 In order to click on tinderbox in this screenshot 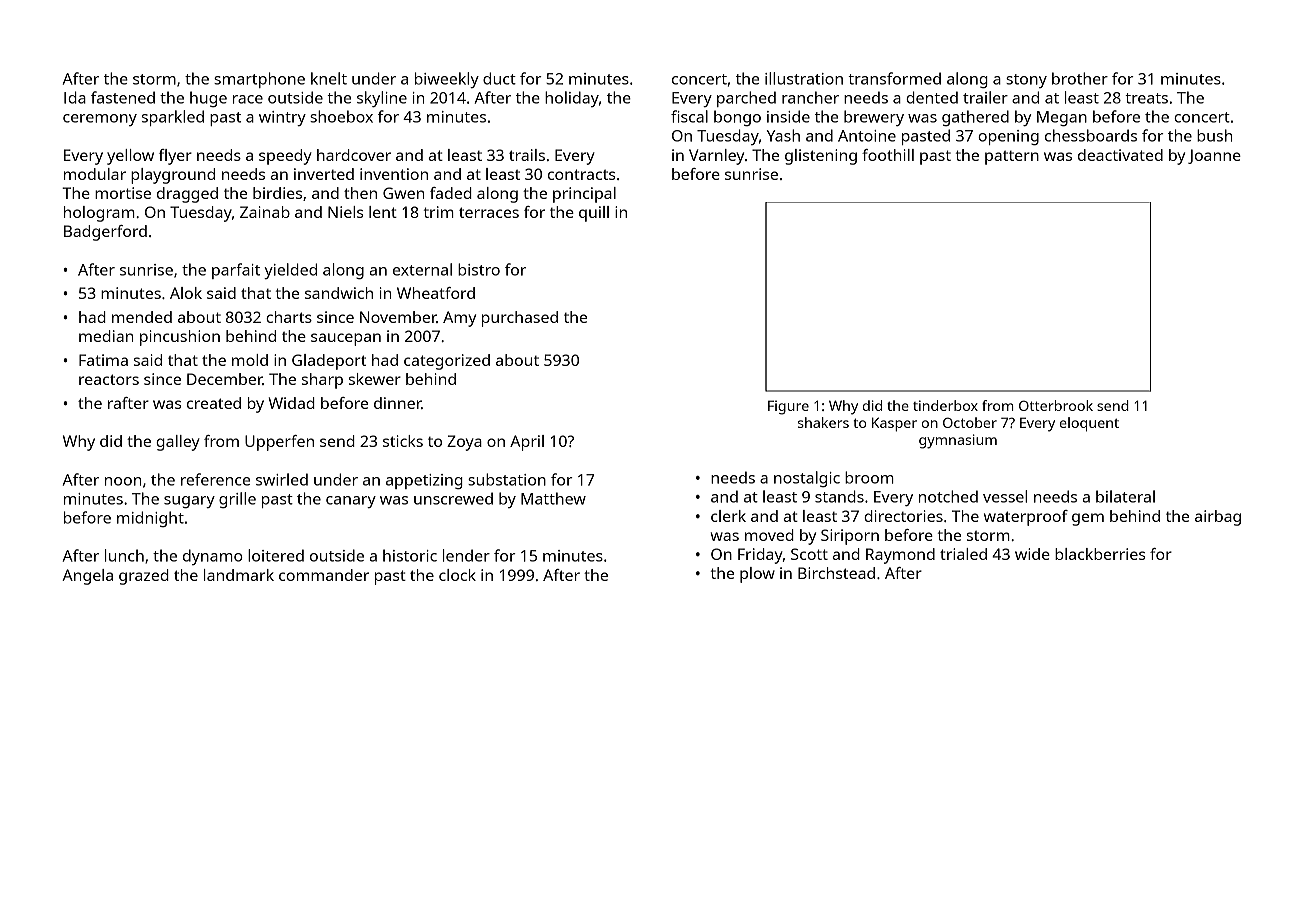, I will do `click(945, 405)`.
